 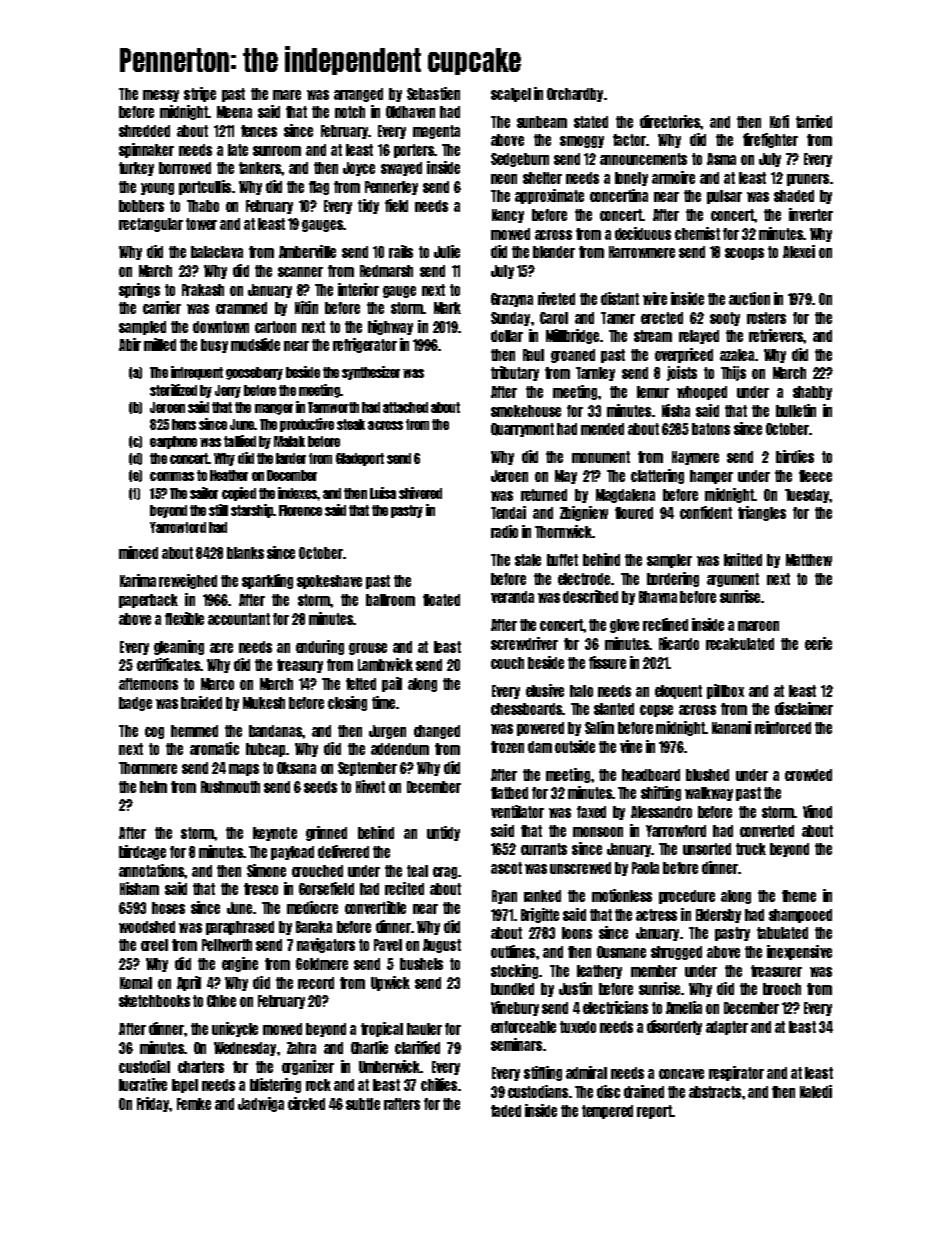 What do you see at coordinates (144, 131) in the screenshot?
I see `shredded` at bounding box center [144, 131].
